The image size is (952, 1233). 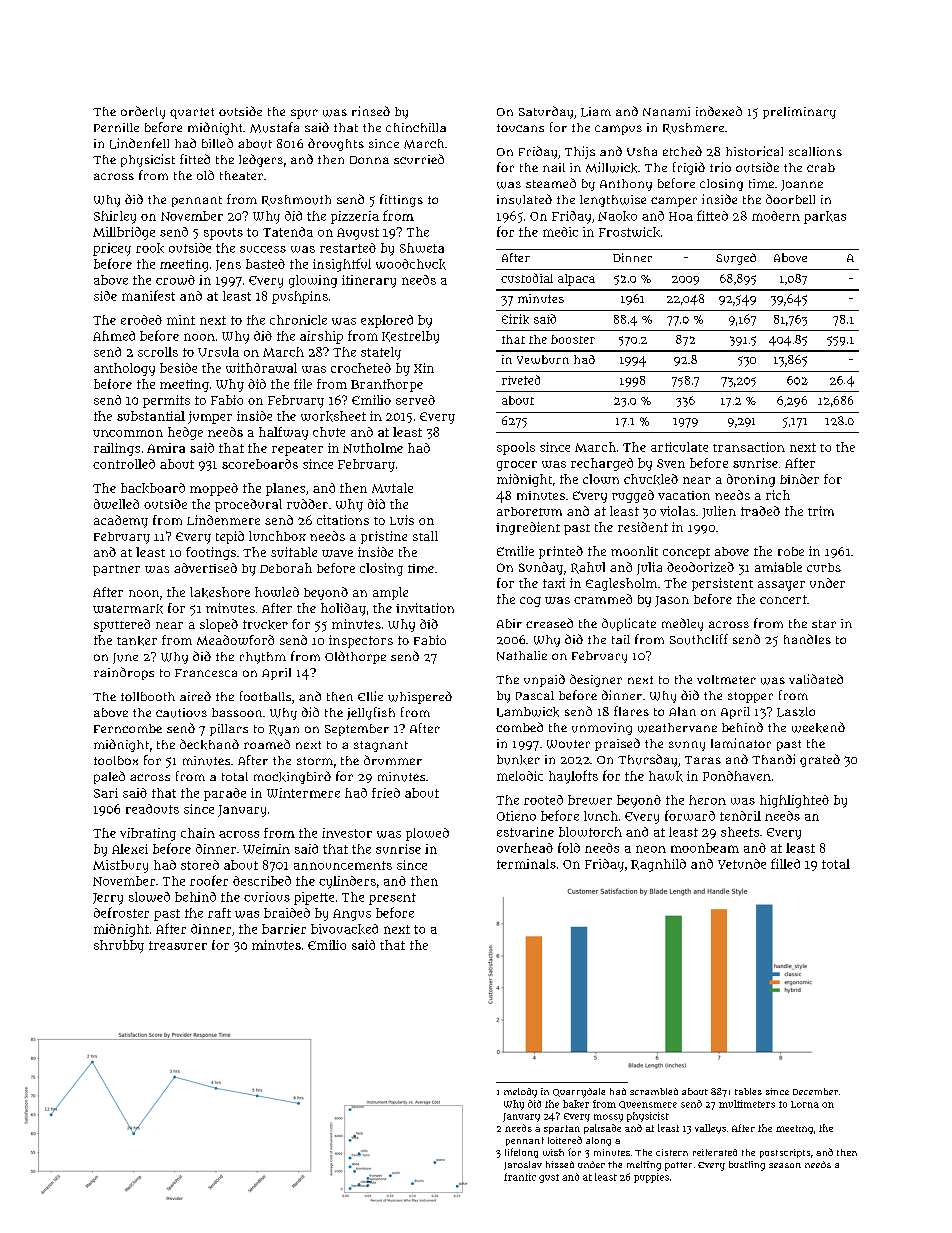 I want to click on Mutale, so click(x=392, y=488).
